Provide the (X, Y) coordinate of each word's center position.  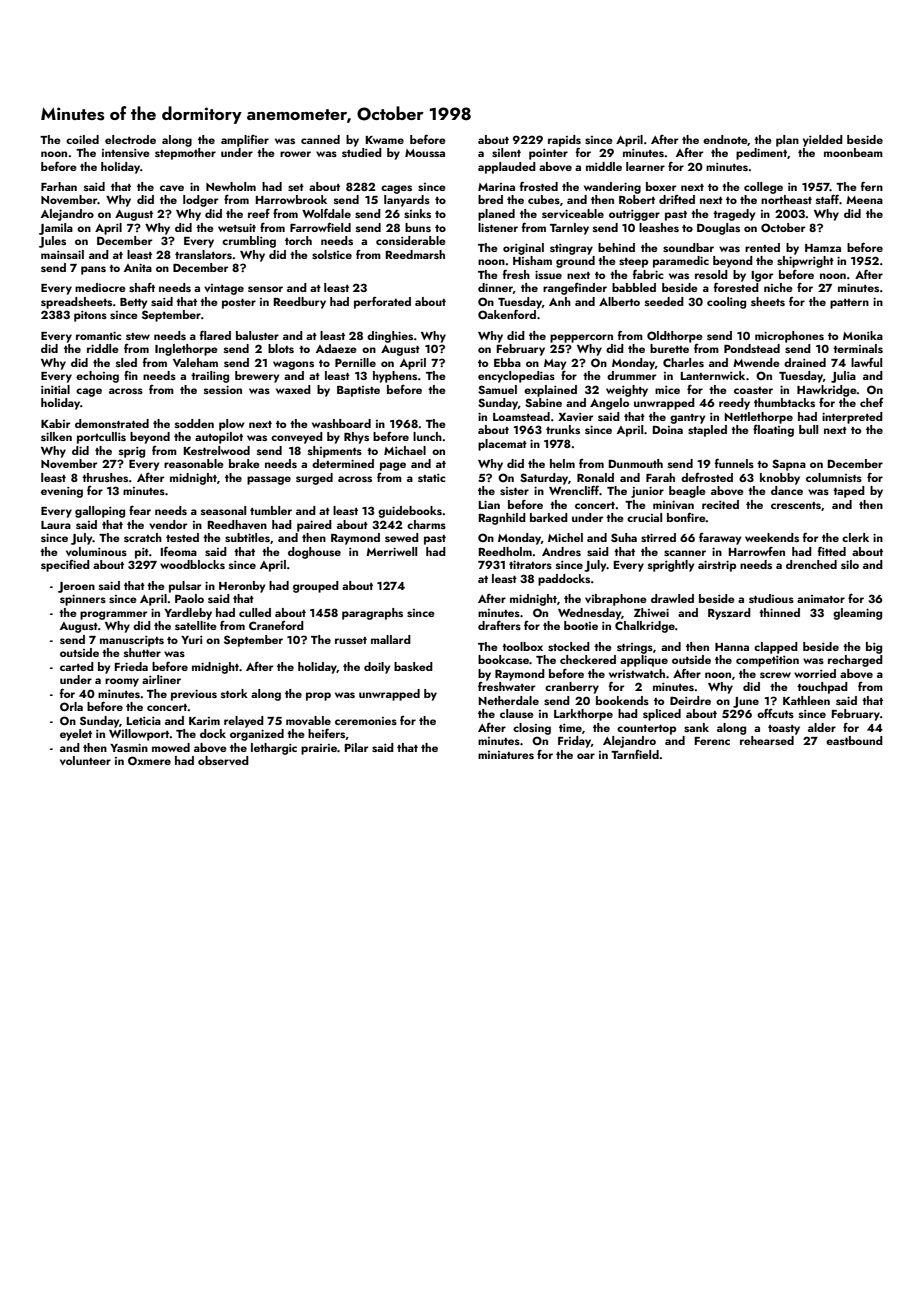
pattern (849, 304)
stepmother (185, 154)
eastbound (854, 740)
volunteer (85, 760)
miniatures (506, 755)
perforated (382, 303)
